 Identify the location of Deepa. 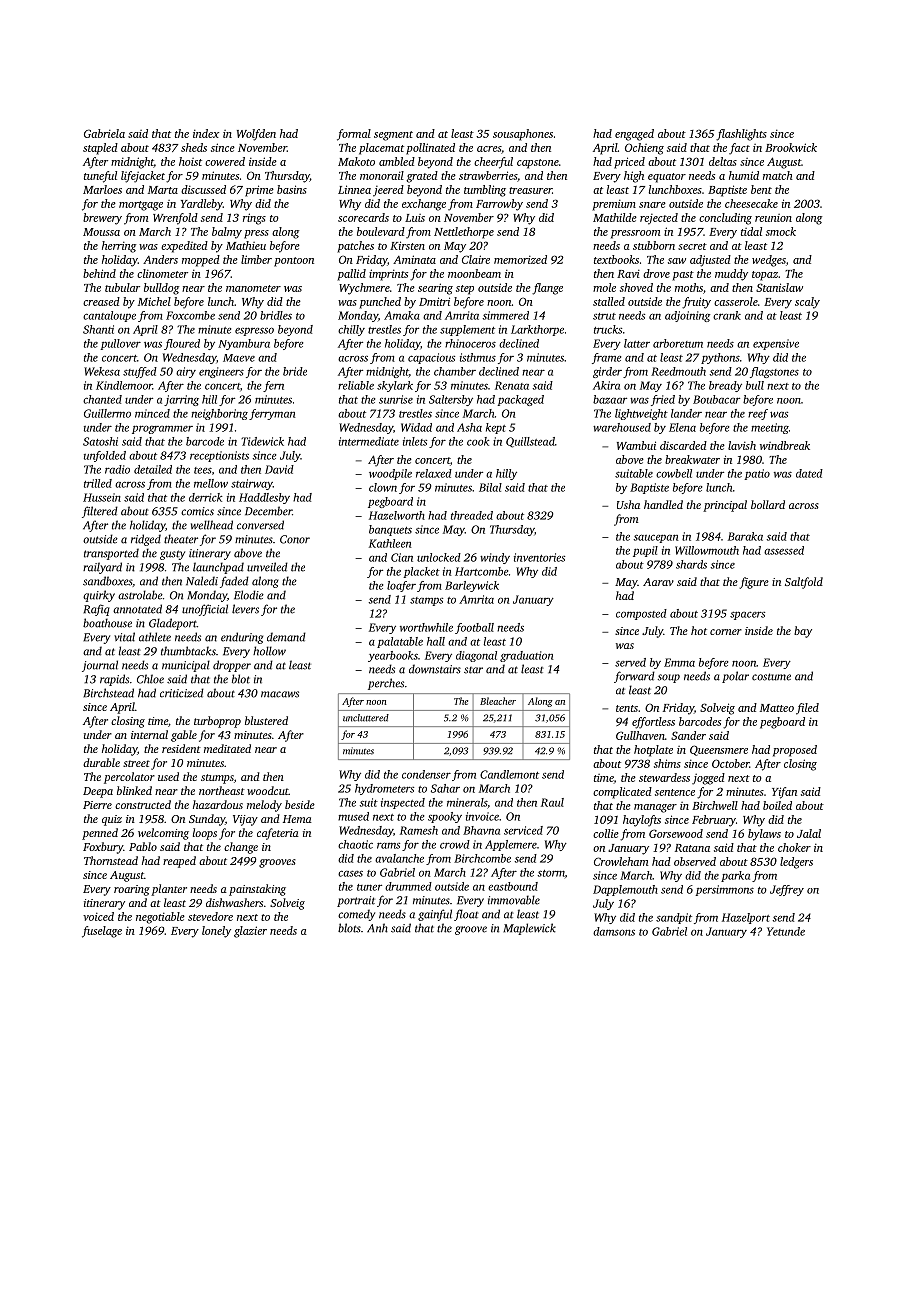
(98, 792).
